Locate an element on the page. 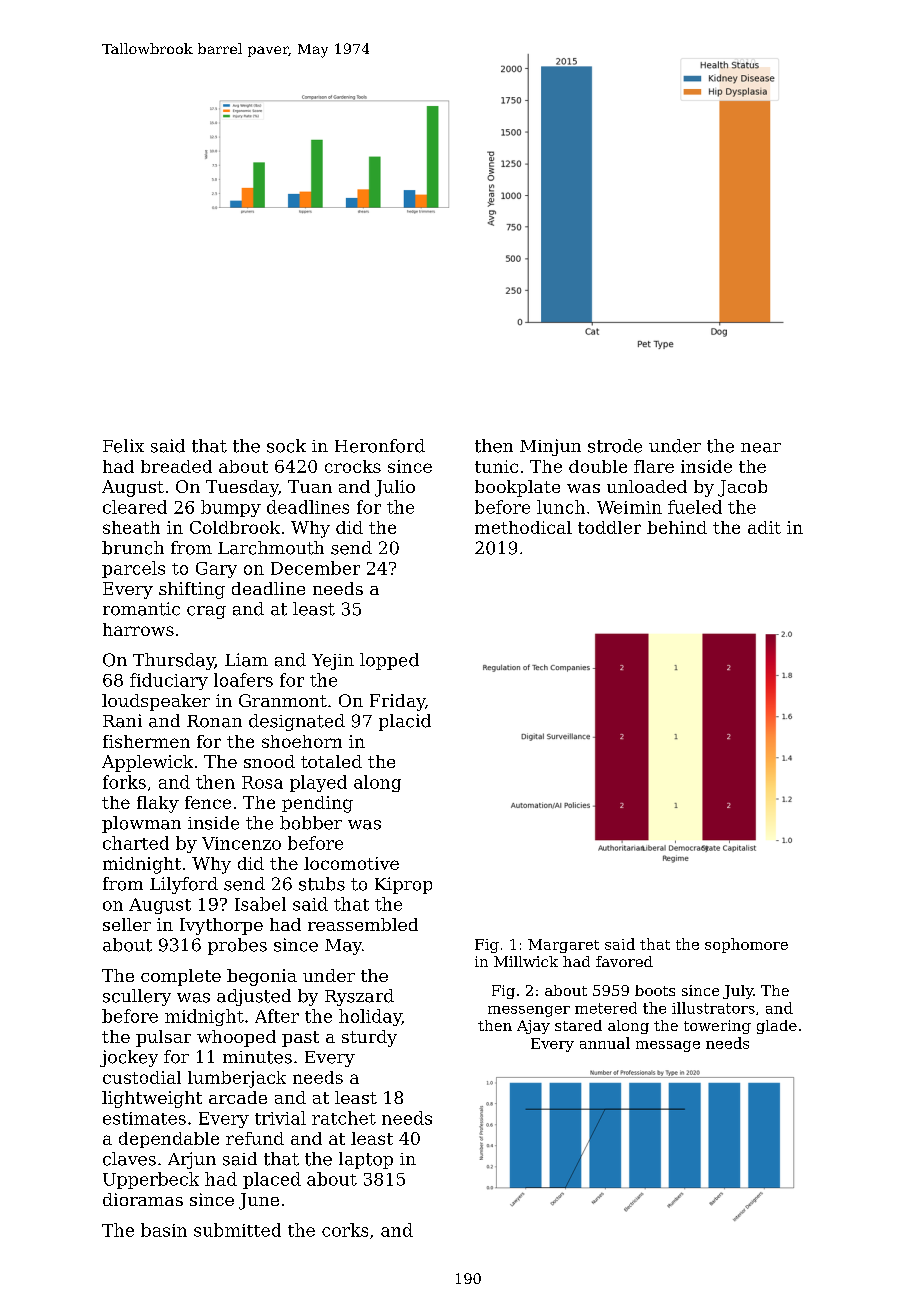 The width and height of the page is (908, 1316). Margaret is located at coordinates (563, 946).
